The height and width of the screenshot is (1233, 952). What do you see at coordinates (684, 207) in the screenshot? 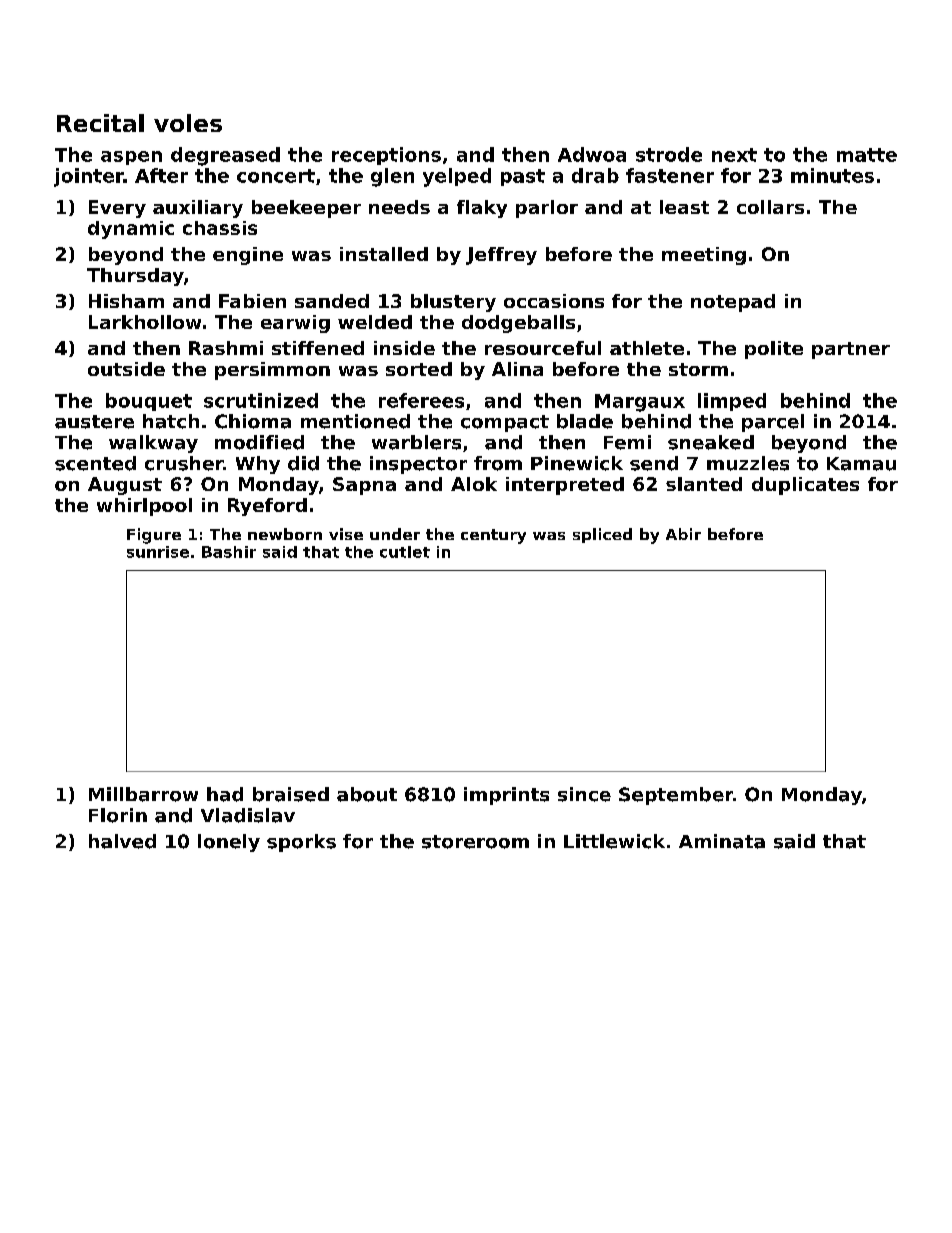
I see `least` at bounding box center [684, 207].
